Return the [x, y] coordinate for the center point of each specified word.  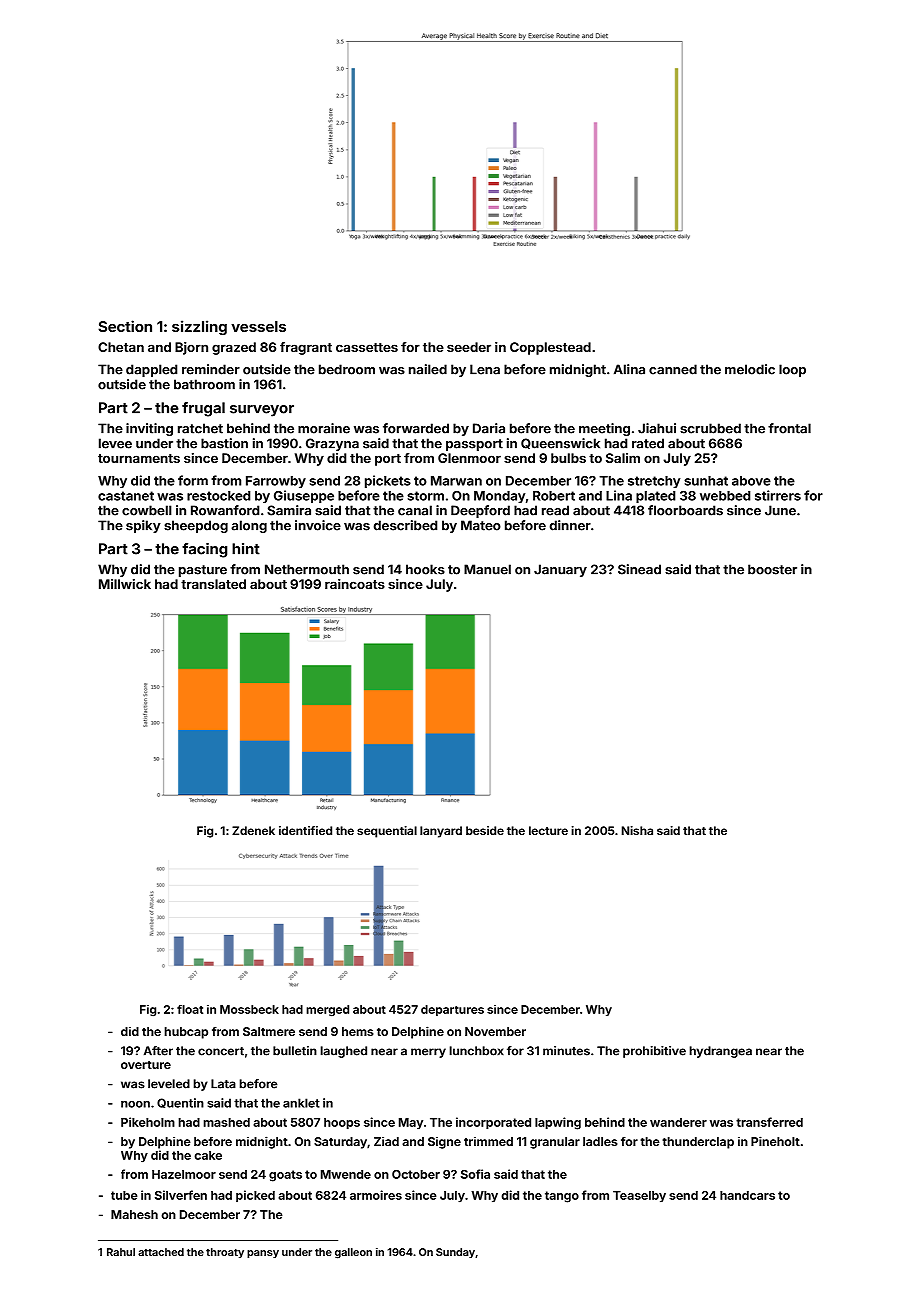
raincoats [355, 584]
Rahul [121, 1252]
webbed [725, 496]
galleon [353, 1253]
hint [246, 549]
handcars [747, 1195]
